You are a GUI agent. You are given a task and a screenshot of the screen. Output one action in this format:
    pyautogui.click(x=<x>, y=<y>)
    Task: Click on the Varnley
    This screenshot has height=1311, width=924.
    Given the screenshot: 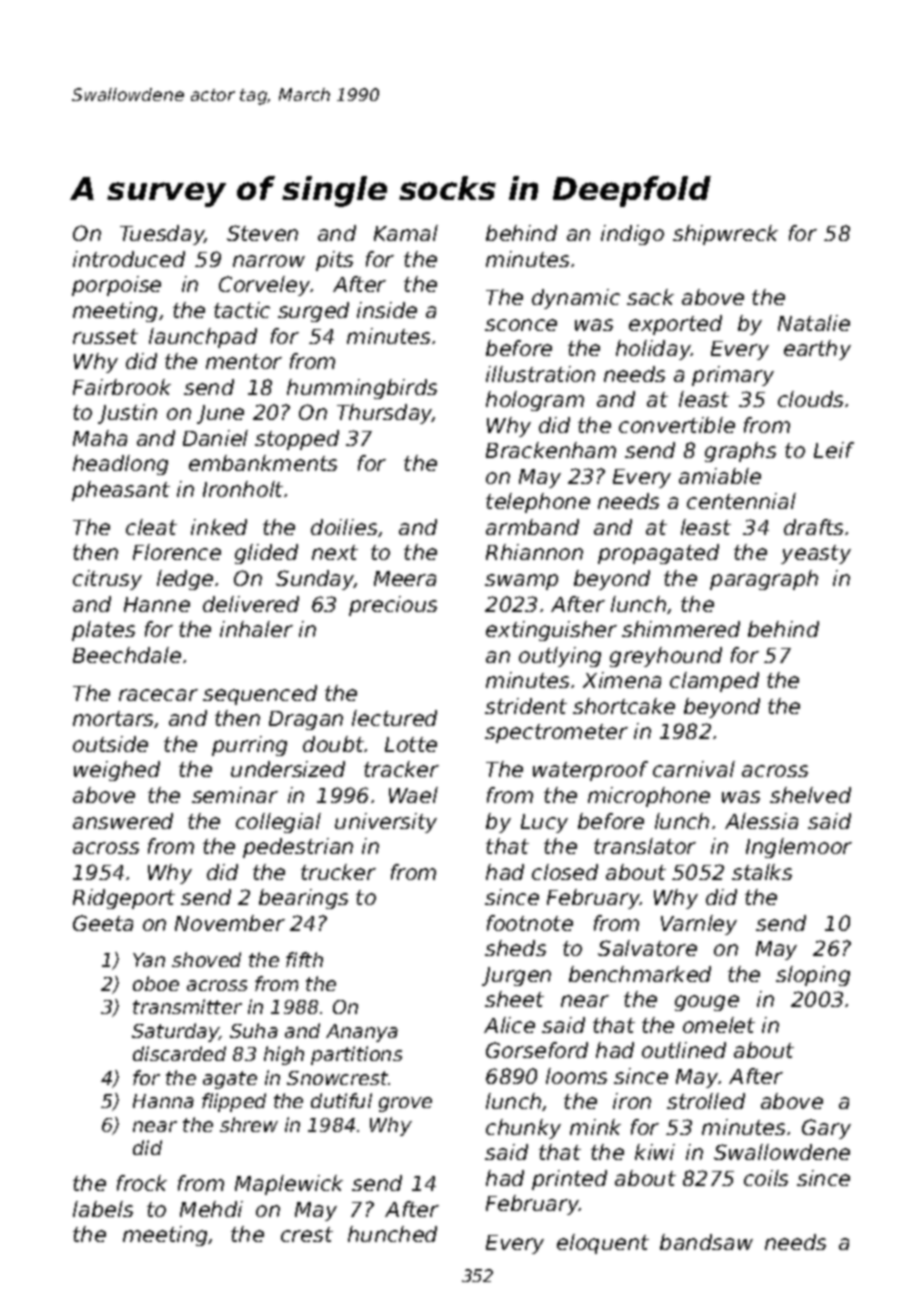 What is the action you would take?
    pyautogui.click(x=699, y=925)
